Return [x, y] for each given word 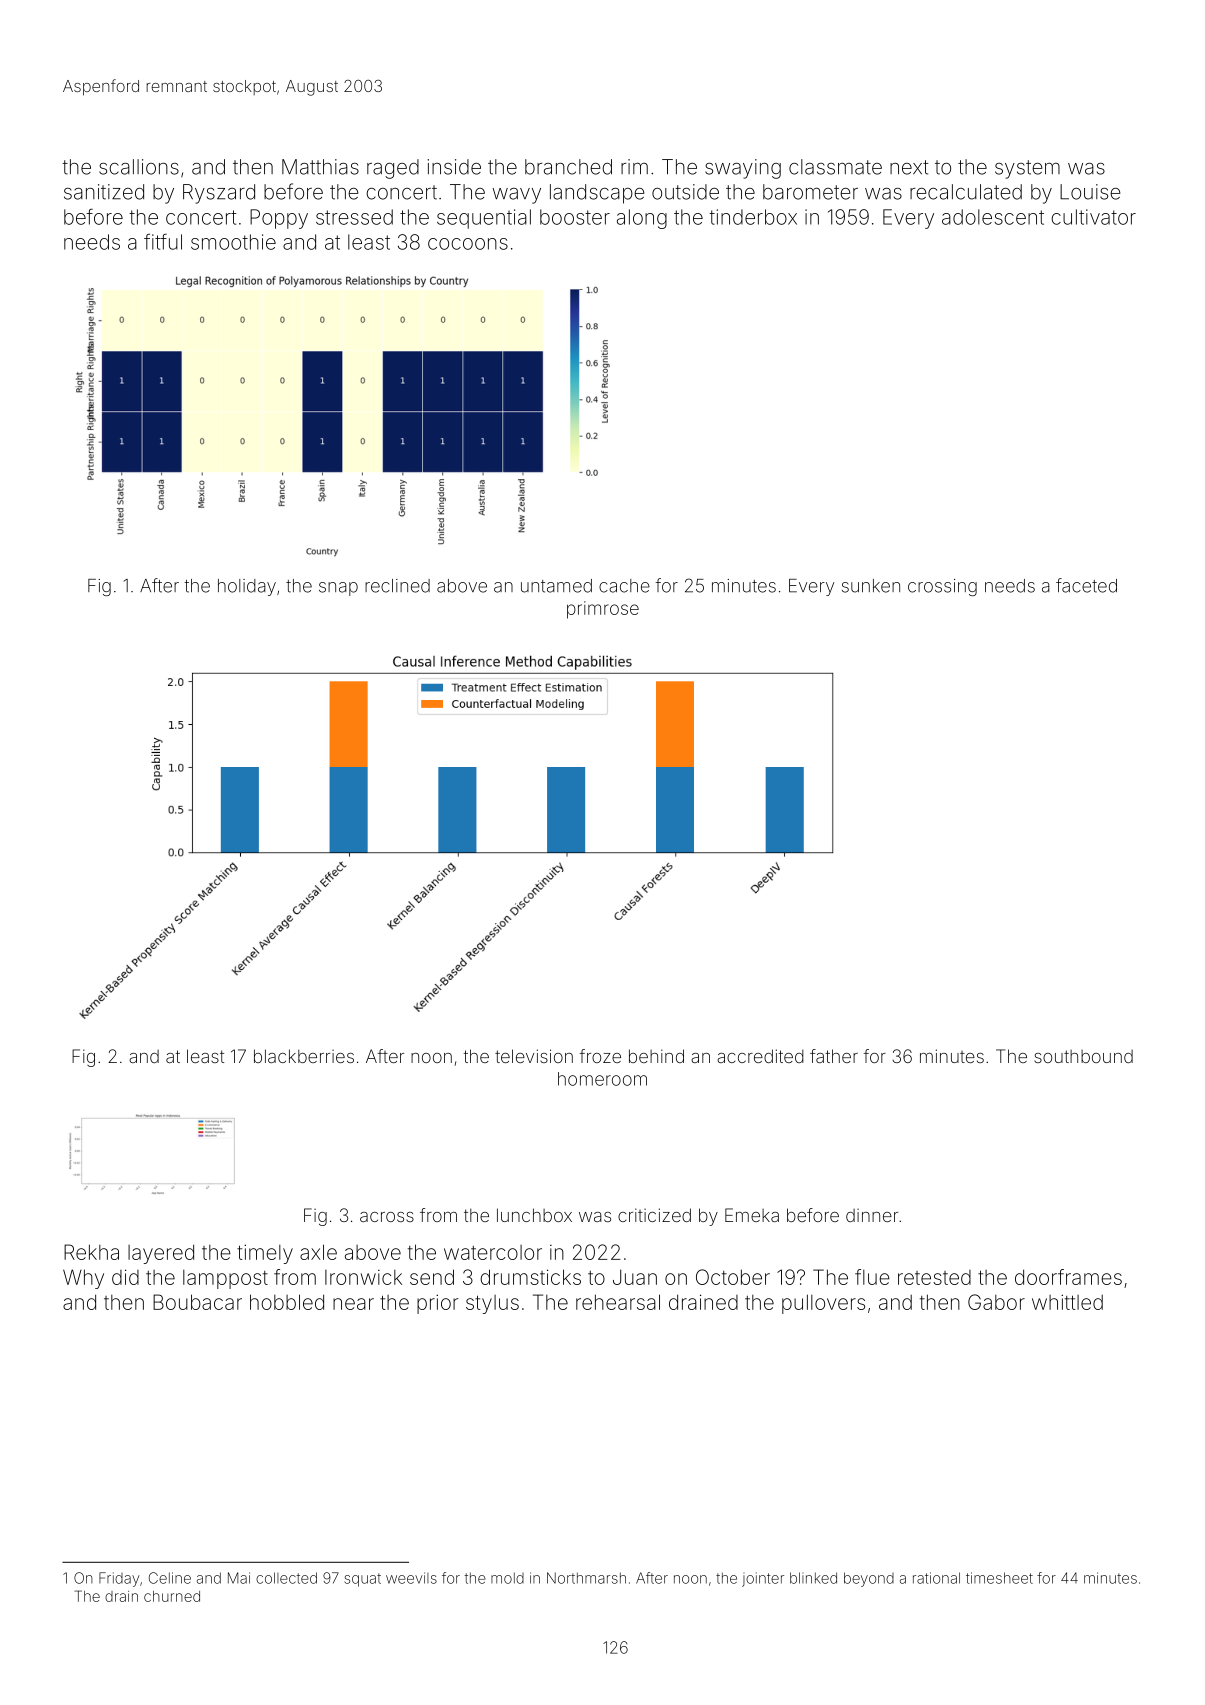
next [909, 167]
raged [393, 169]
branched [568, 167]
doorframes [1068, 1277]
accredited [760, 1056]
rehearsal [618, 1302]
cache [624, 586]
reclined [397, 586]
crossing [942, 587]
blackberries [304, 1056]
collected [286, 1578]
